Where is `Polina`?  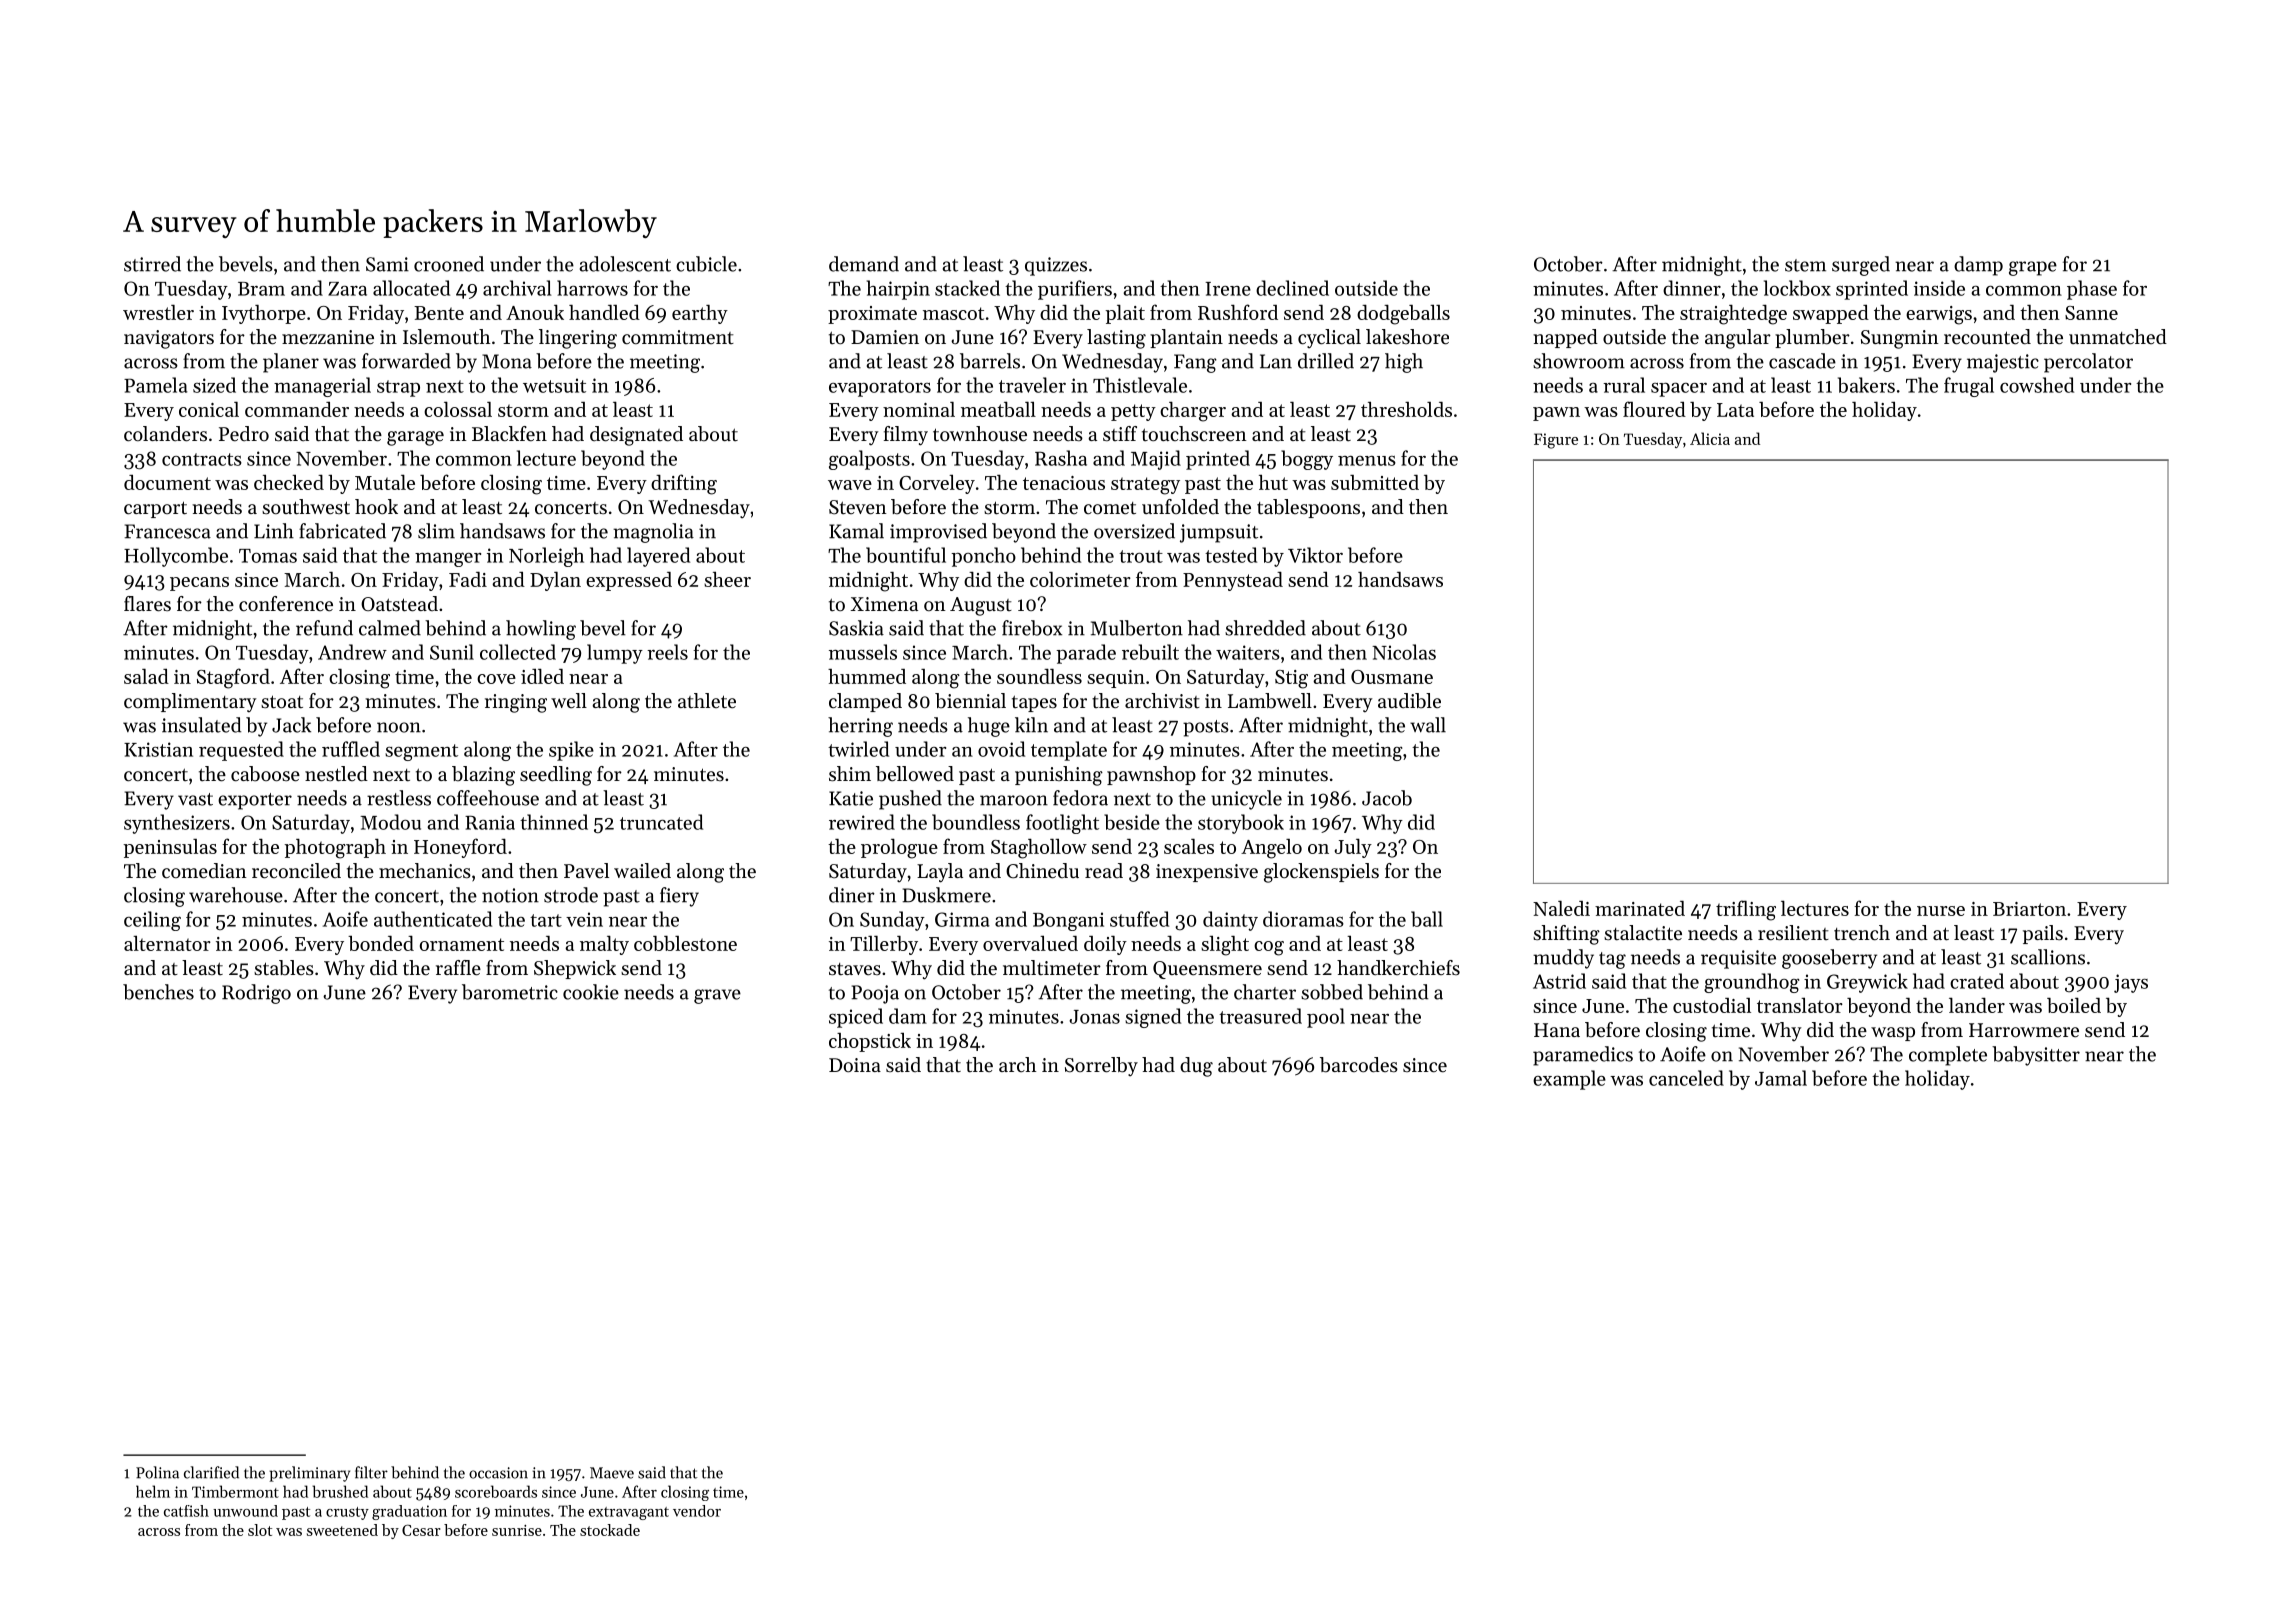
Polina is located at coordinates (157, 1472).
